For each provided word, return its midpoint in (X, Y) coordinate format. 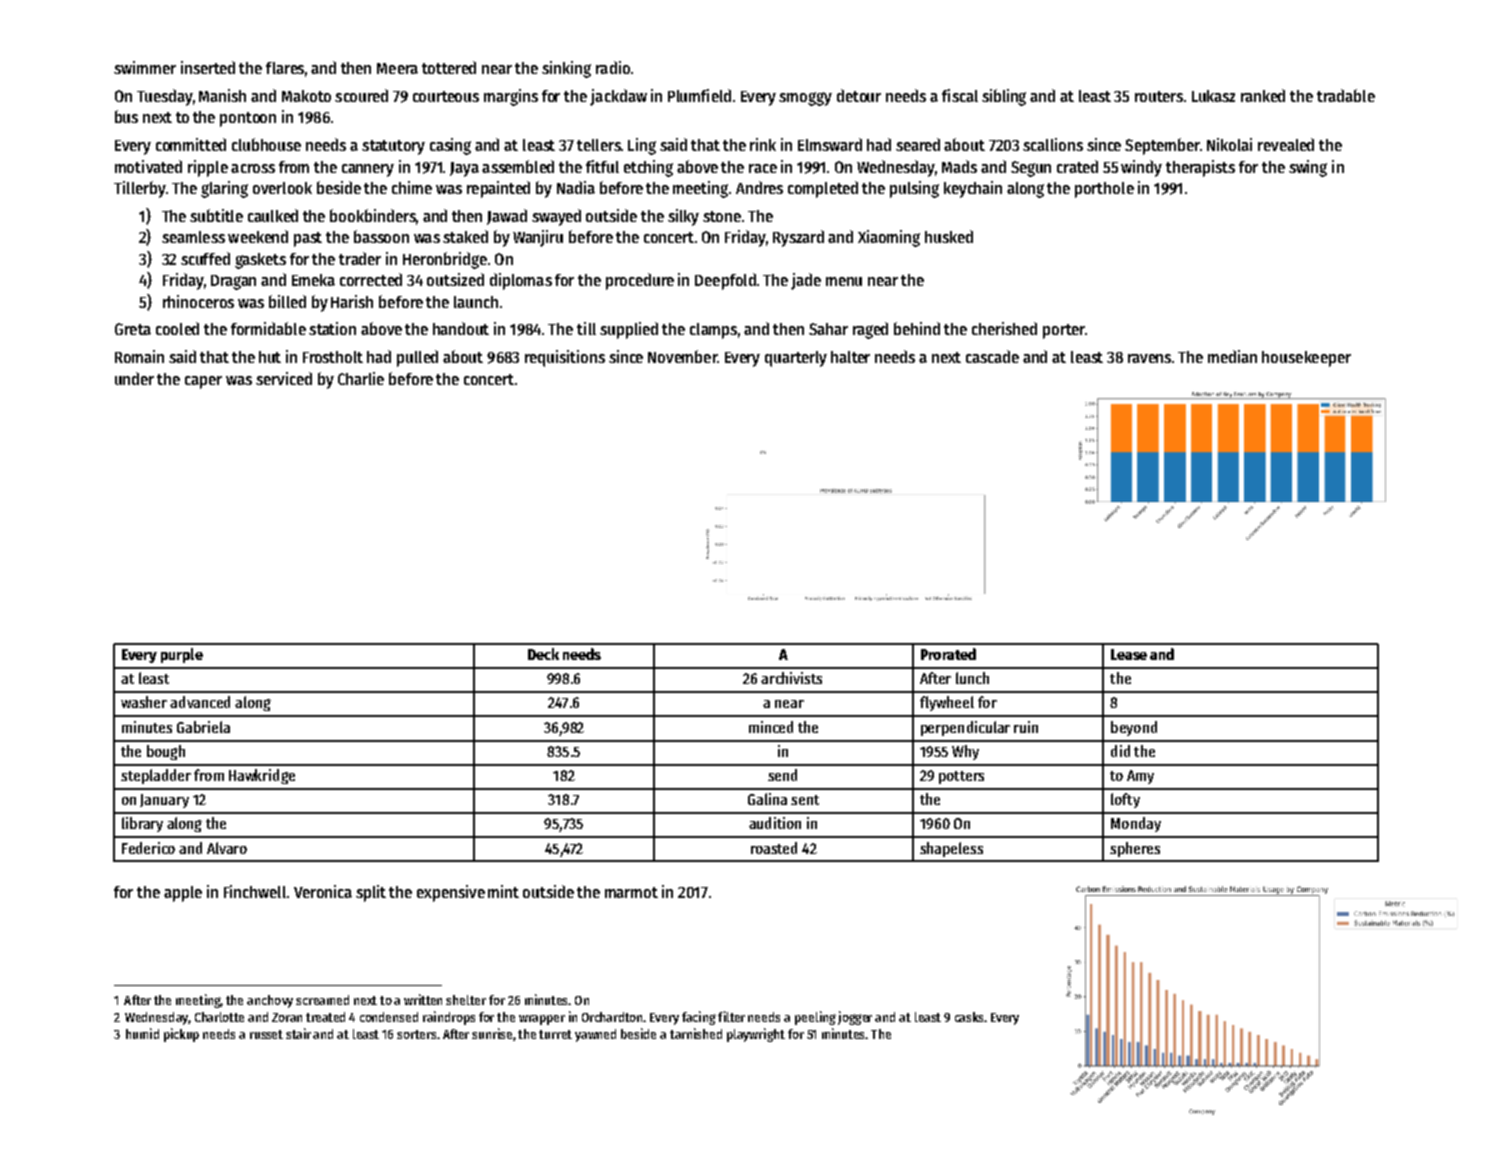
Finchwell (255, 891)
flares (285, 68)
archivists (791, 678)
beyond (1134, 728)
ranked (1263, 95)
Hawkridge (262, 776)
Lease (1129, 654)
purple (182, 655)
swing (1308, 168)
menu (844, 281)
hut (270, 357)
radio (613, 67)
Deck (543, 654)
